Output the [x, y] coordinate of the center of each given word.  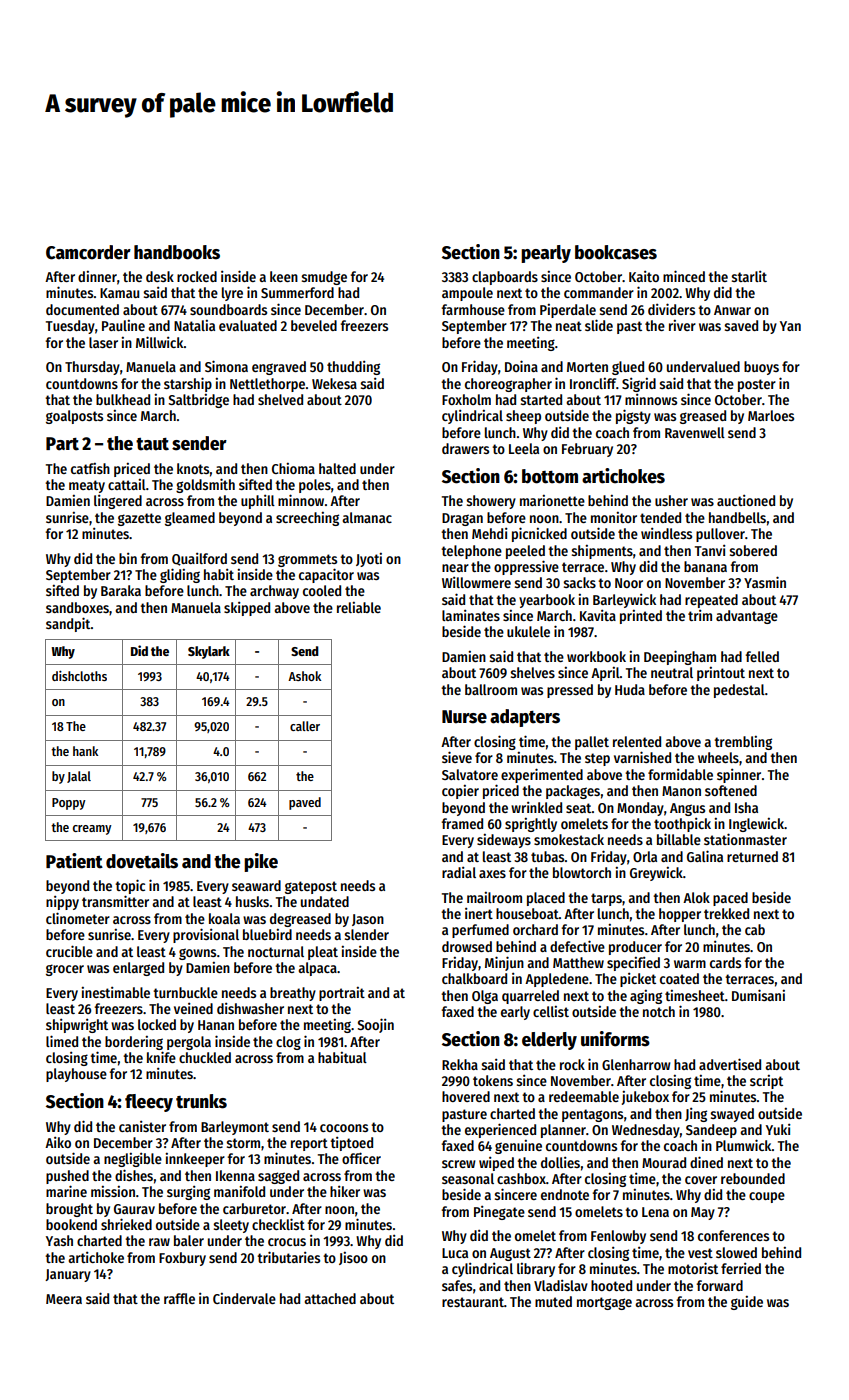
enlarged [138, 969]
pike [261, 862]
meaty [87, 486]
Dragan [462, 519]
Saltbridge [199, 400]
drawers [465, 448]
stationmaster [745, 839]
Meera [64, 1299]
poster [757, 385]
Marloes [771, 415]
